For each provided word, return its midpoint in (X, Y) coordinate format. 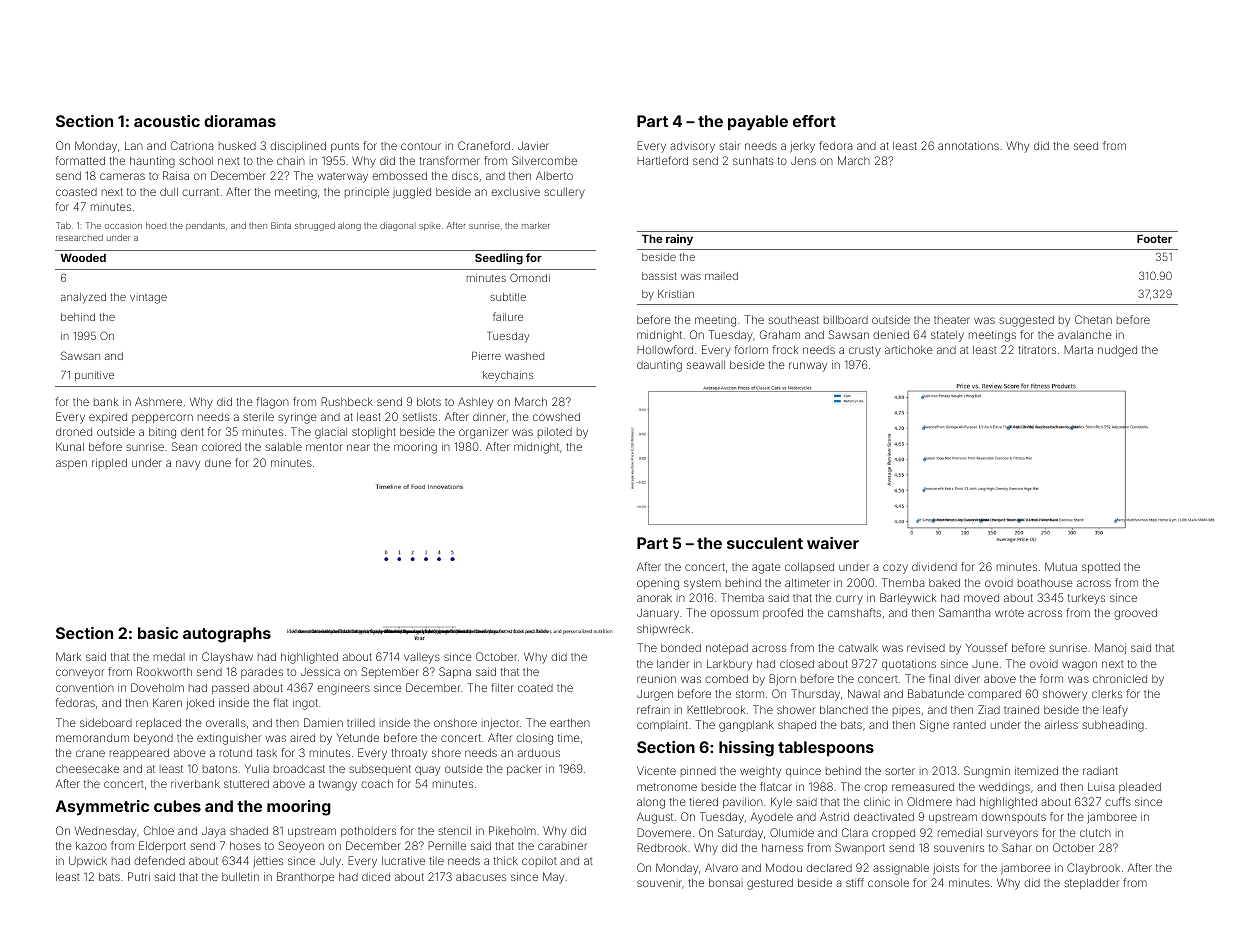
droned (74, 432)
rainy (679, 240)
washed (524, 356)
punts (345, 147)
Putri (139, 876)
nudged (1117, 351)
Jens (803, 160)
